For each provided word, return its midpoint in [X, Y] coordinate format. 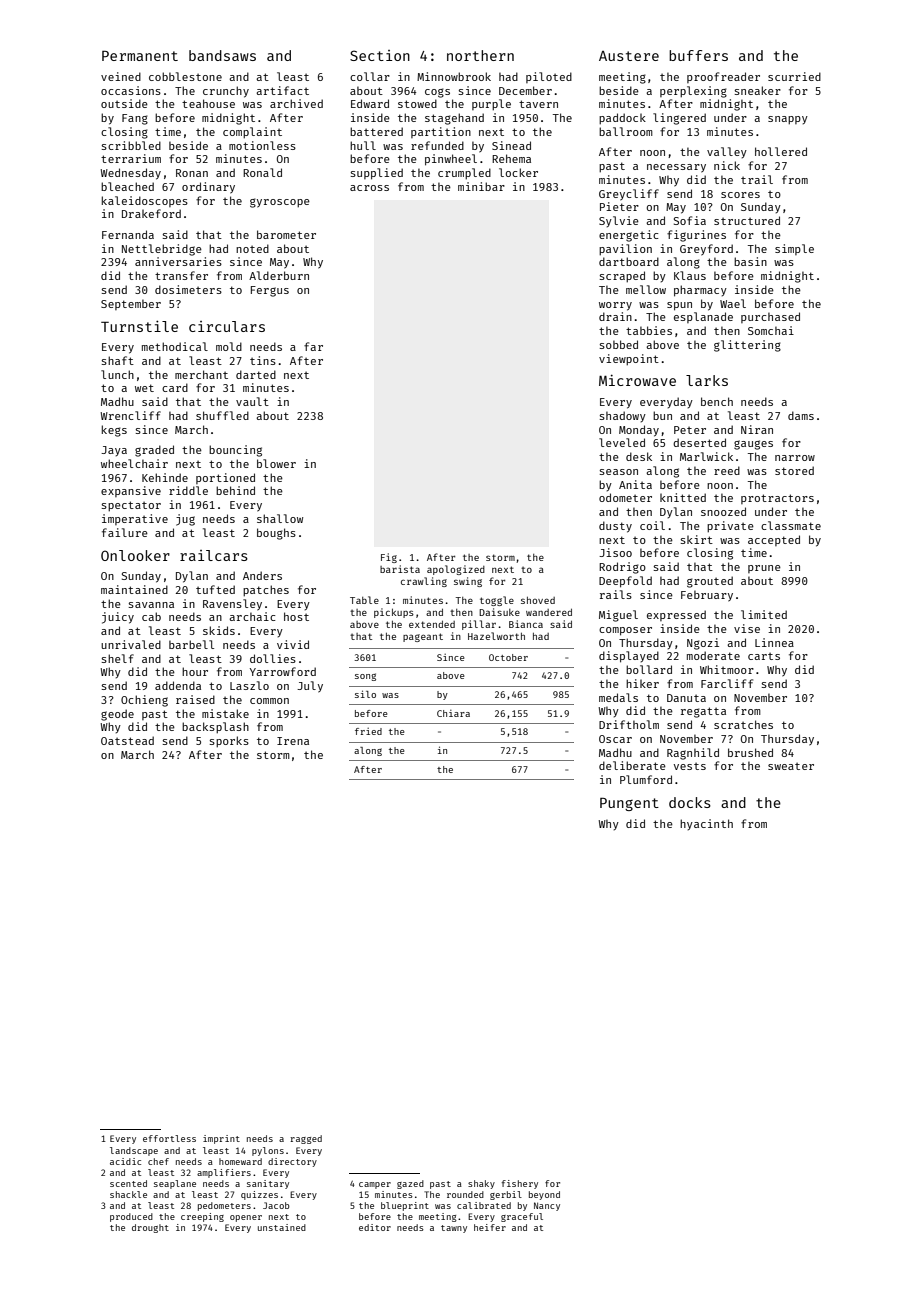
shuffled [222, 415]
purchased [770, 317]
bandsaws [222, 55]
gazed [410, 1184]
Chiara [453, 713]
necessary [676, 168]
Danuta [686, 698]
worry [615, 306]
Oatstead [127, 740]
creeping [202, 1217]
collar [370, 76]
